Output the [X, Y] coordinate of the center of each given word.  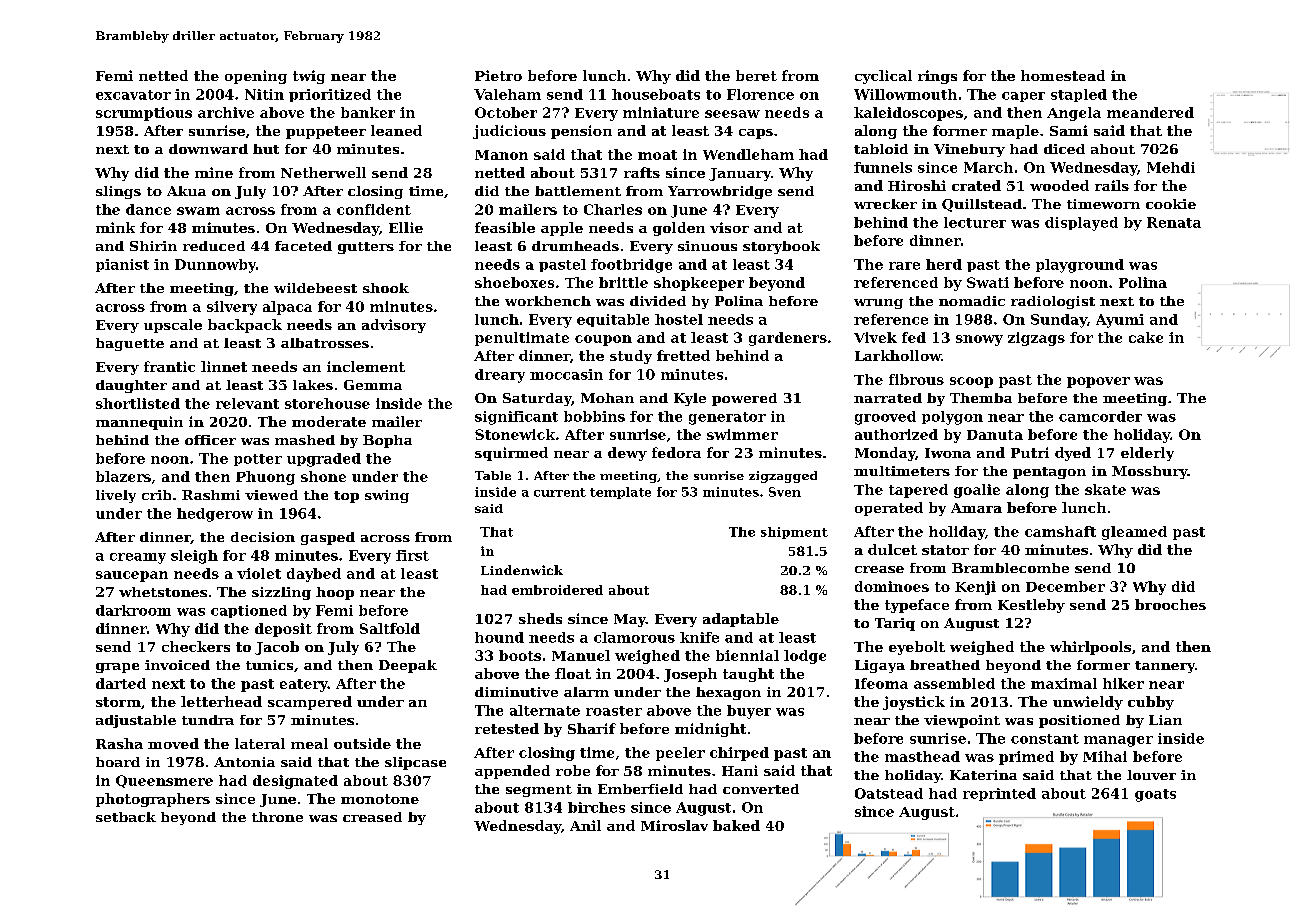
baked [736, 825]
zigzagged [783, 477]
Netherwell [323, 172]
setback [126, 817]
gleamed [1134, 533]
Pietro [498, 75]
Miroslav [674, 825]
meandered [1150, 112]
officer [210, 440]
